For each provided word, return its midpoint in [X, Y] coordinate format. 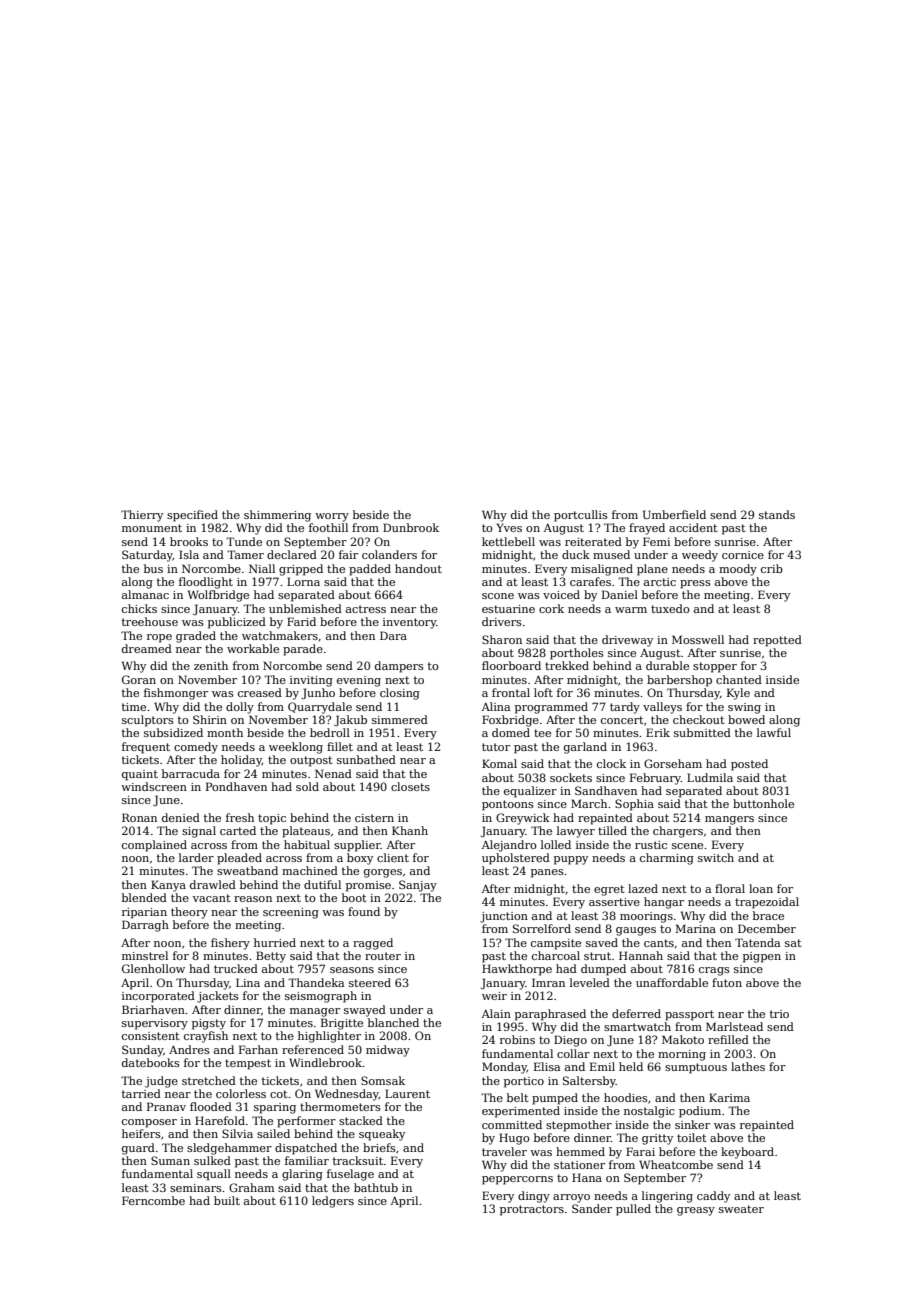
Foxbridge [510, 721]
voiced [561, 594]
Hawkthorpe [517, 970]
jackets [218, 997]
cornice [743, 555]
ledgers [333, 1202]
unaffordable [672, 982]
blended [144, 897]
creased [260, 692]
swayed [365, 1011]
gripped [301, 570]
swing [744, 708]
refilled [728, 1039]
